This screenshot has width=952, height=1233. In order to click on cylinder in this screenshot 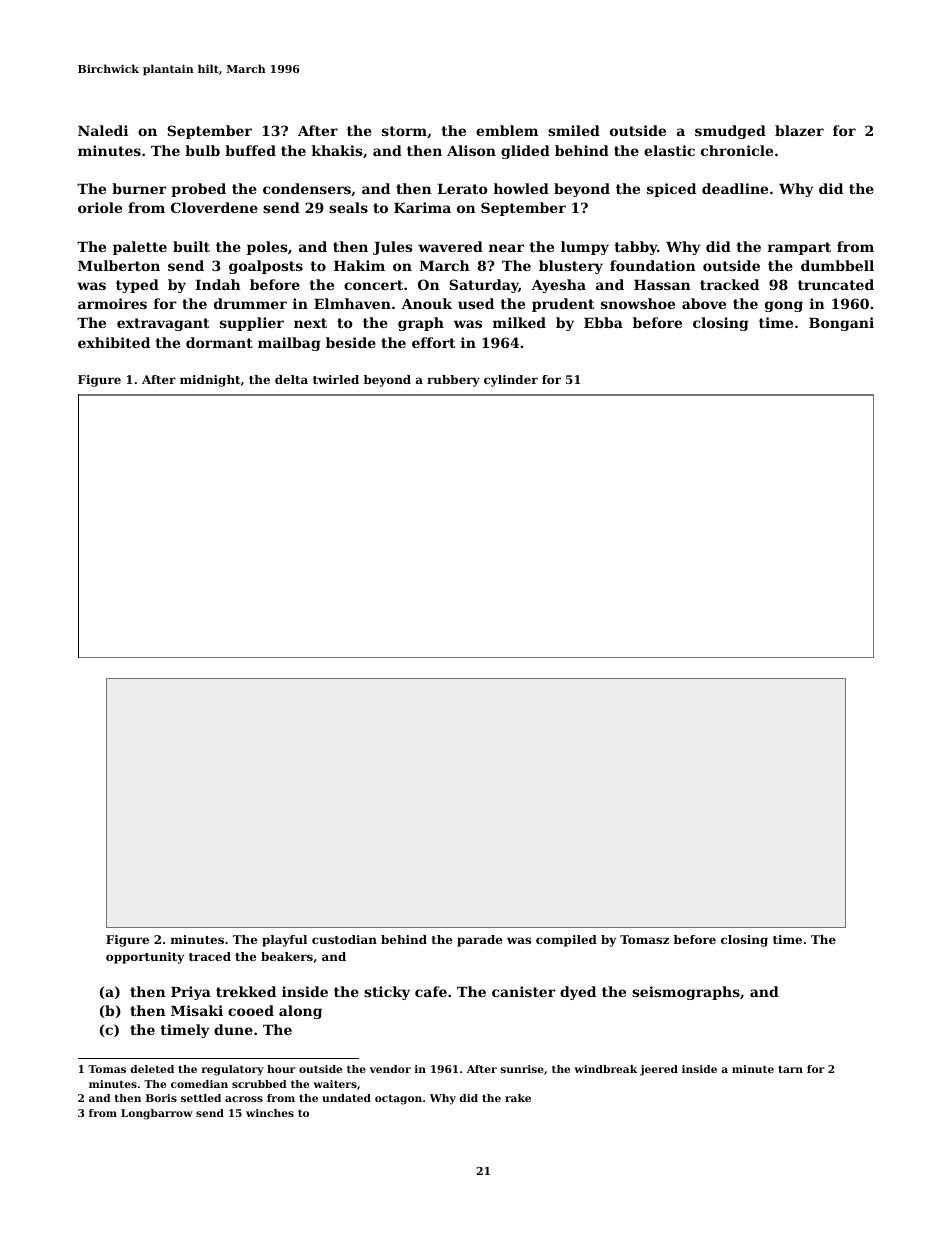, I will do `click(511, 381)`.
